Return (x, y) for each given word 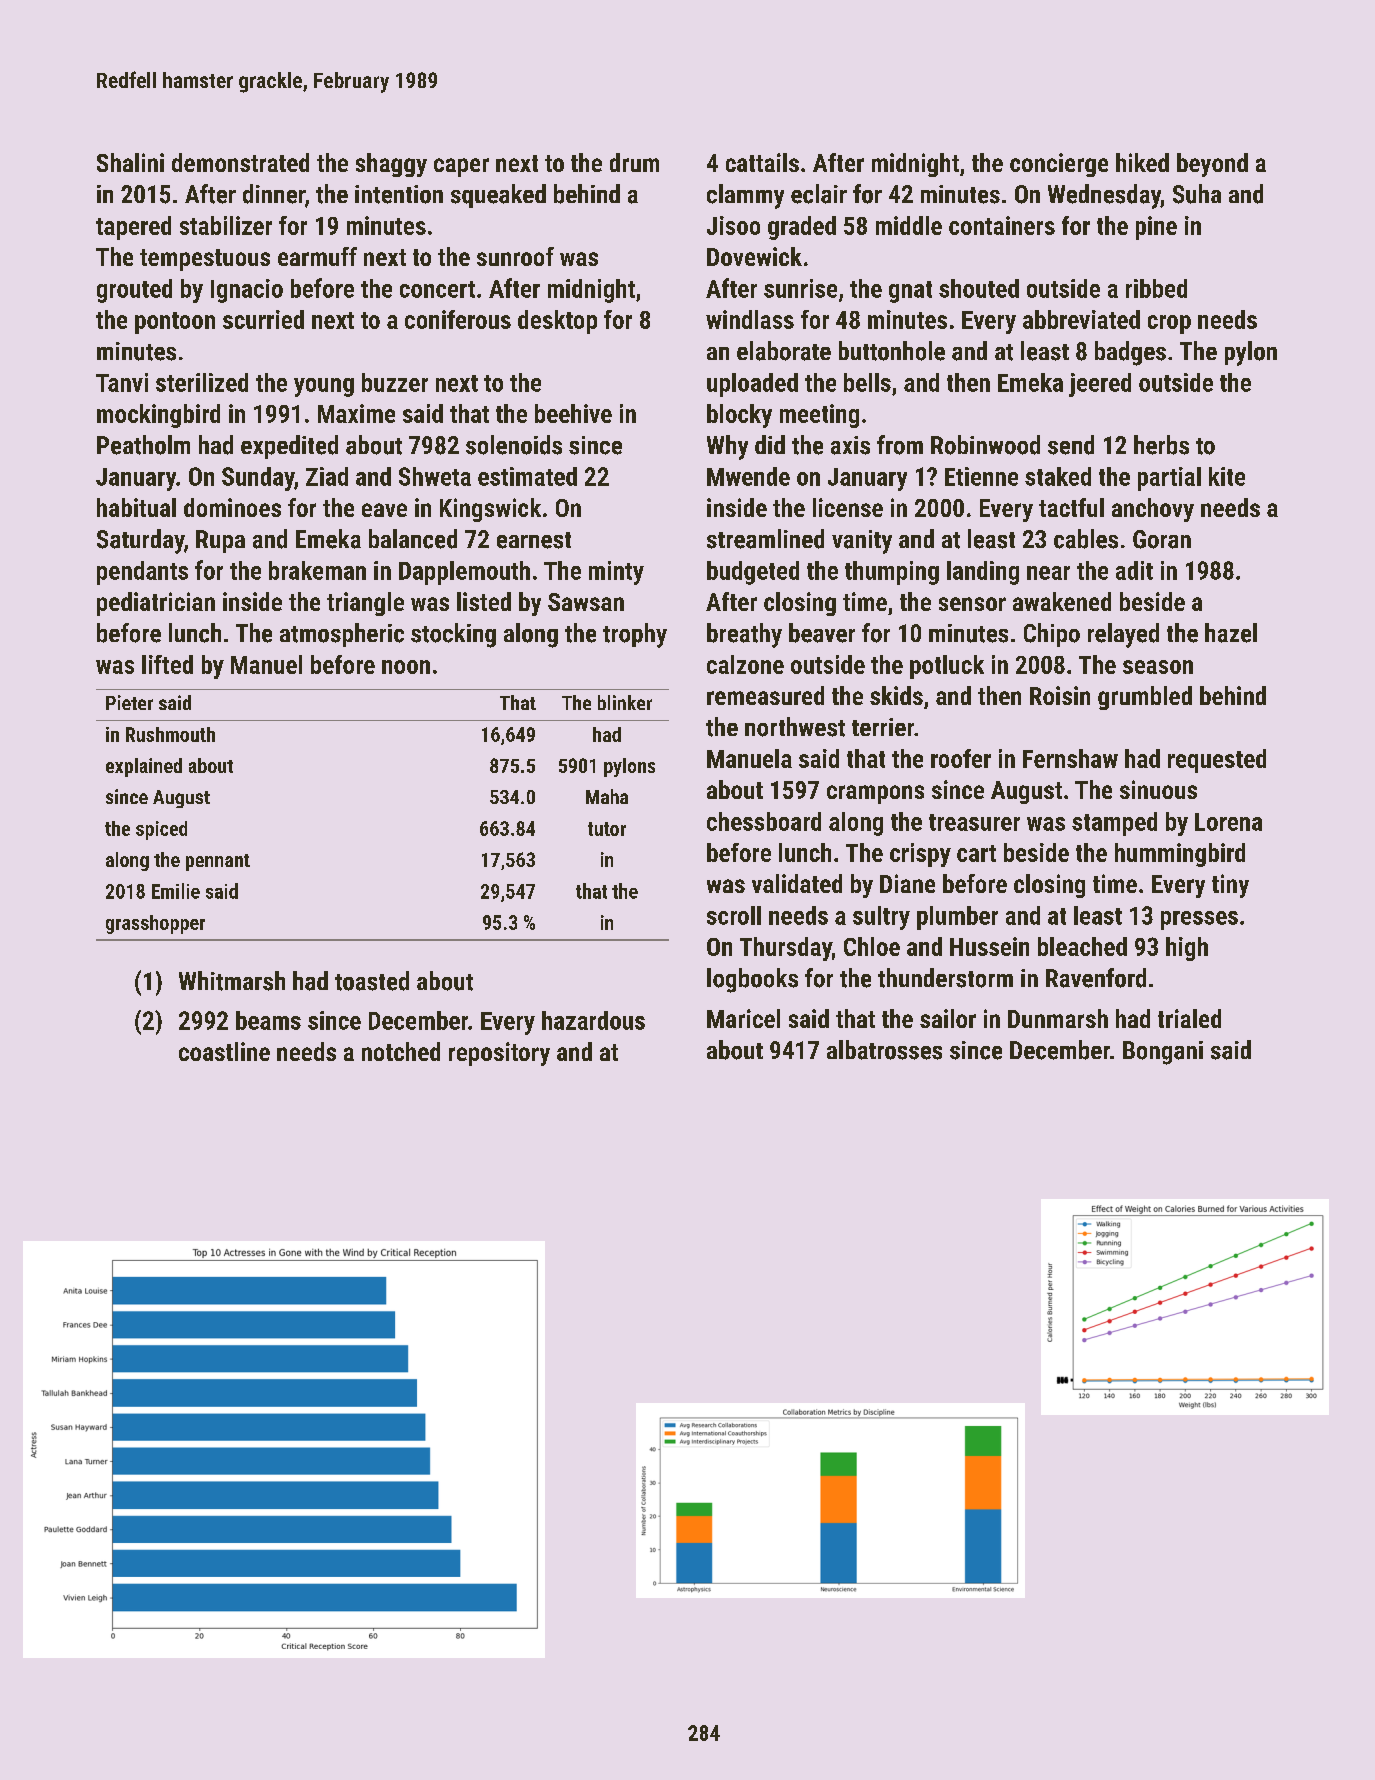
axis (850, 445)
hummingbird (1180, 855)
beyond (1212, 165)
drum (634, 162)
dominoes (232, 507)
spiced (161, 830)
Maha (607, 796)
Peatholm (143, 445)
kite (1227, 476)
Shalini (130, 162)
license (848, 507)
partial (1169, 479)
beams (268, 1020)
